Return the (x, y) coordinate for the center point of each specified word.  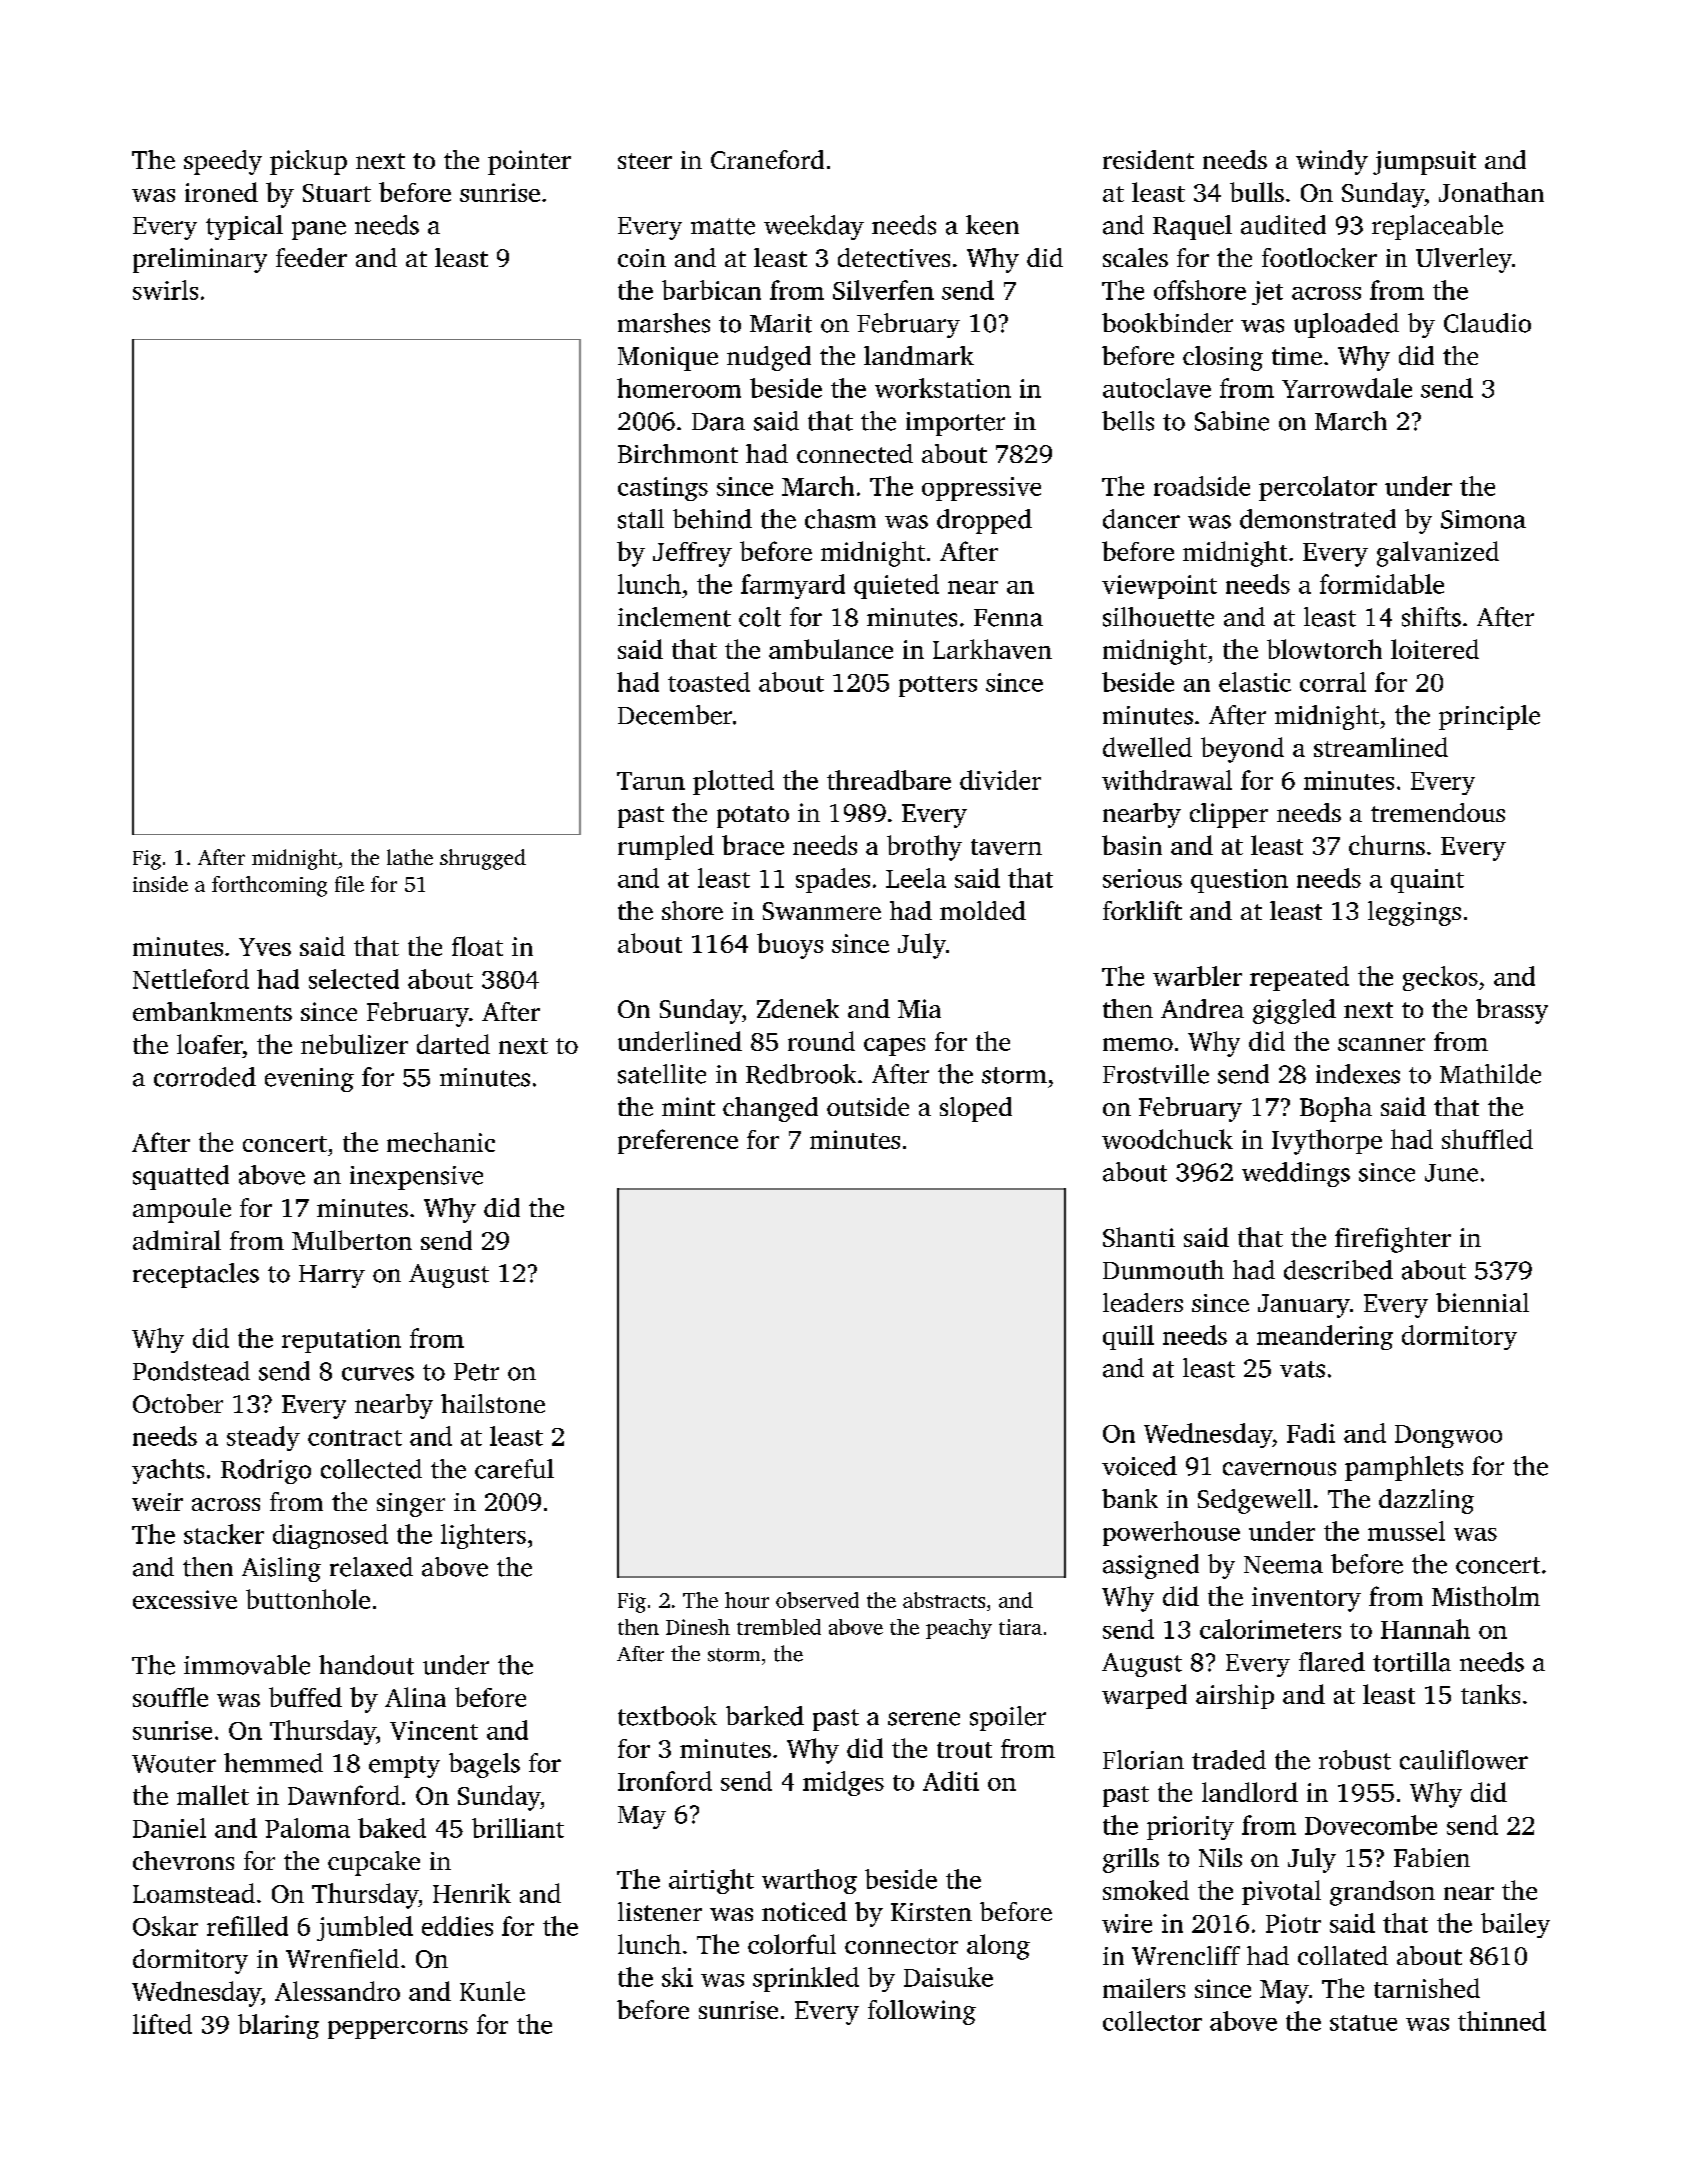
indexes (1358, 1074)
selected (354, 979)
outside (868, 1106)
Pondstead (191, 1371)
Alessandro (337, 1991)
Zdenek (798, 1008)
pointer (529, 162)
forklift (1142, 910)
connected (855, 453)
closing (1223, 358)
